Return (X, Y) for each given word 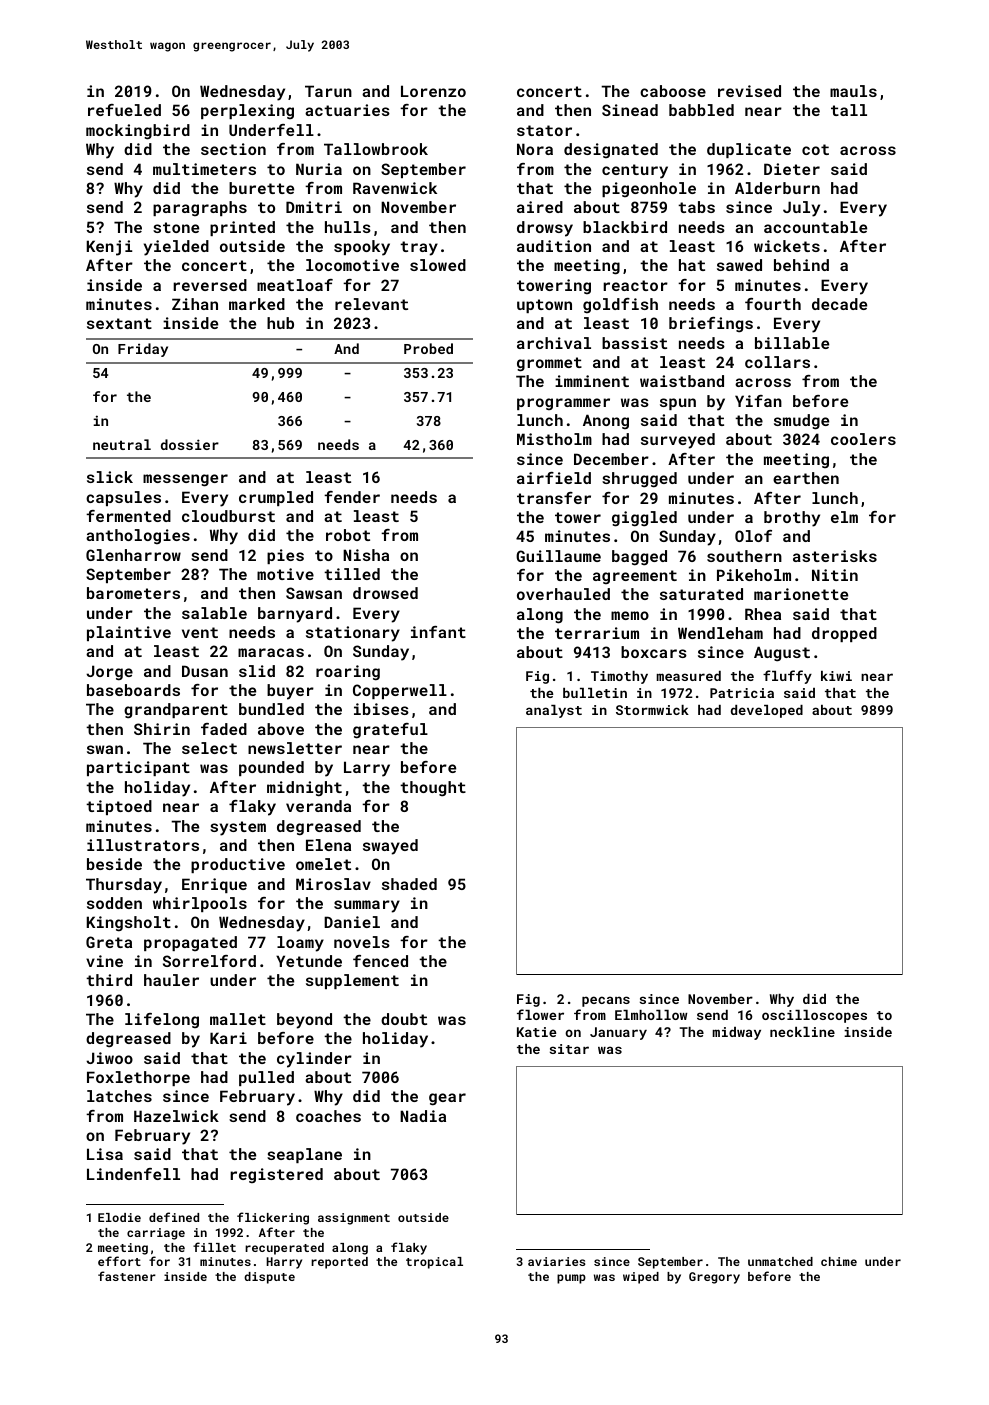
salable (214, 613)
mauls (853, 91)
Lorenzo (433, 91)
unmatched (780, 1261)
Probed (428, 348)
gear (447, 1099)
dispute (269, 1278)
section (233, 149)
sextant (119, 323)
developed (767, 711)
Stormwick (652, 710)
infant (438, 632)
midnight (304, 789)
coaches (328, 1116)
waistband (682, 381)
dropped (844, 634)
